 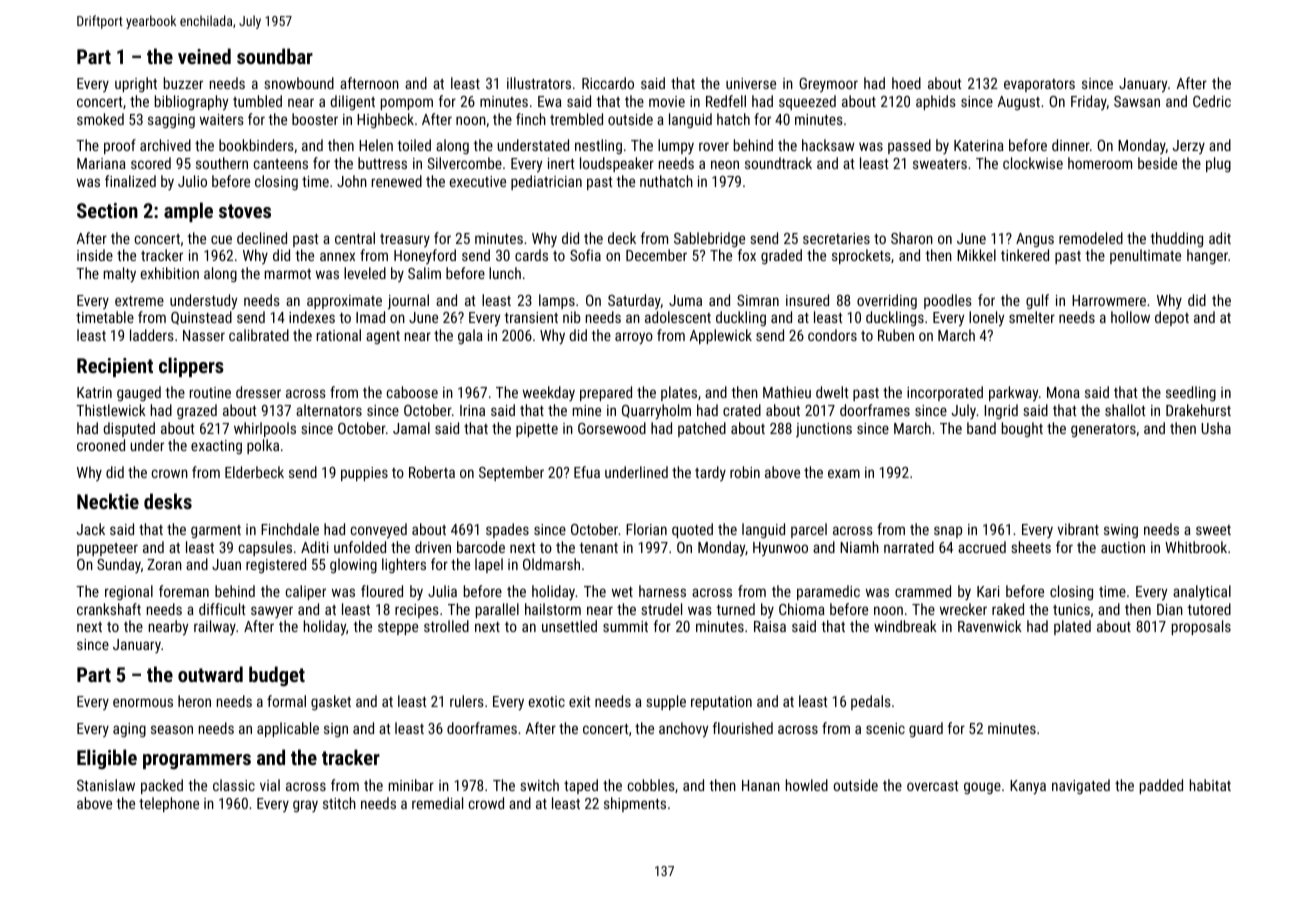 What do you see at coordinates (446, 626) in the image?
I see `strolled` at bounding box center [446, 626].
